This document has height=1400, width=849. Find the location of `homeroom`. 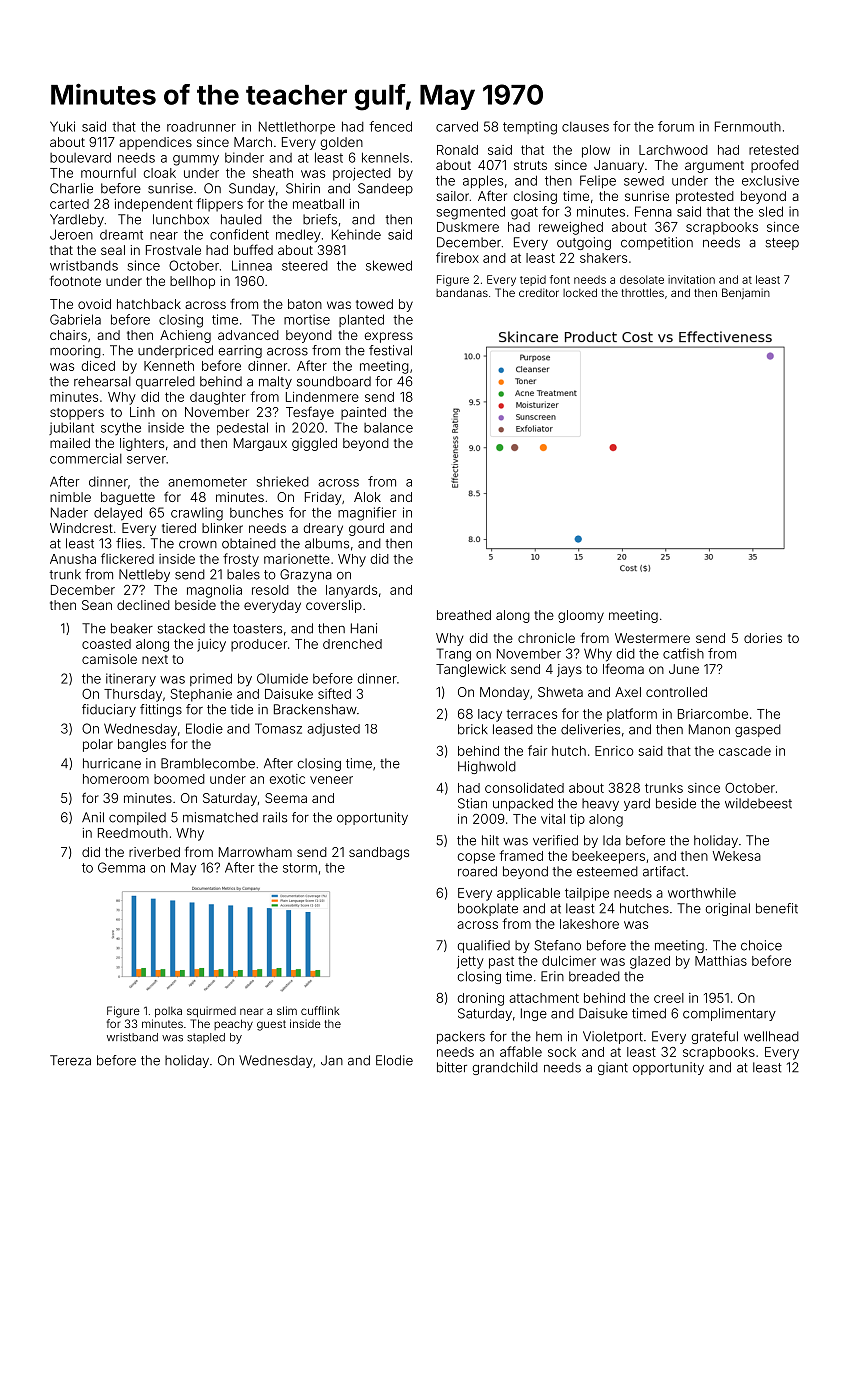

homeroom is located at coordinates (116, 779).
